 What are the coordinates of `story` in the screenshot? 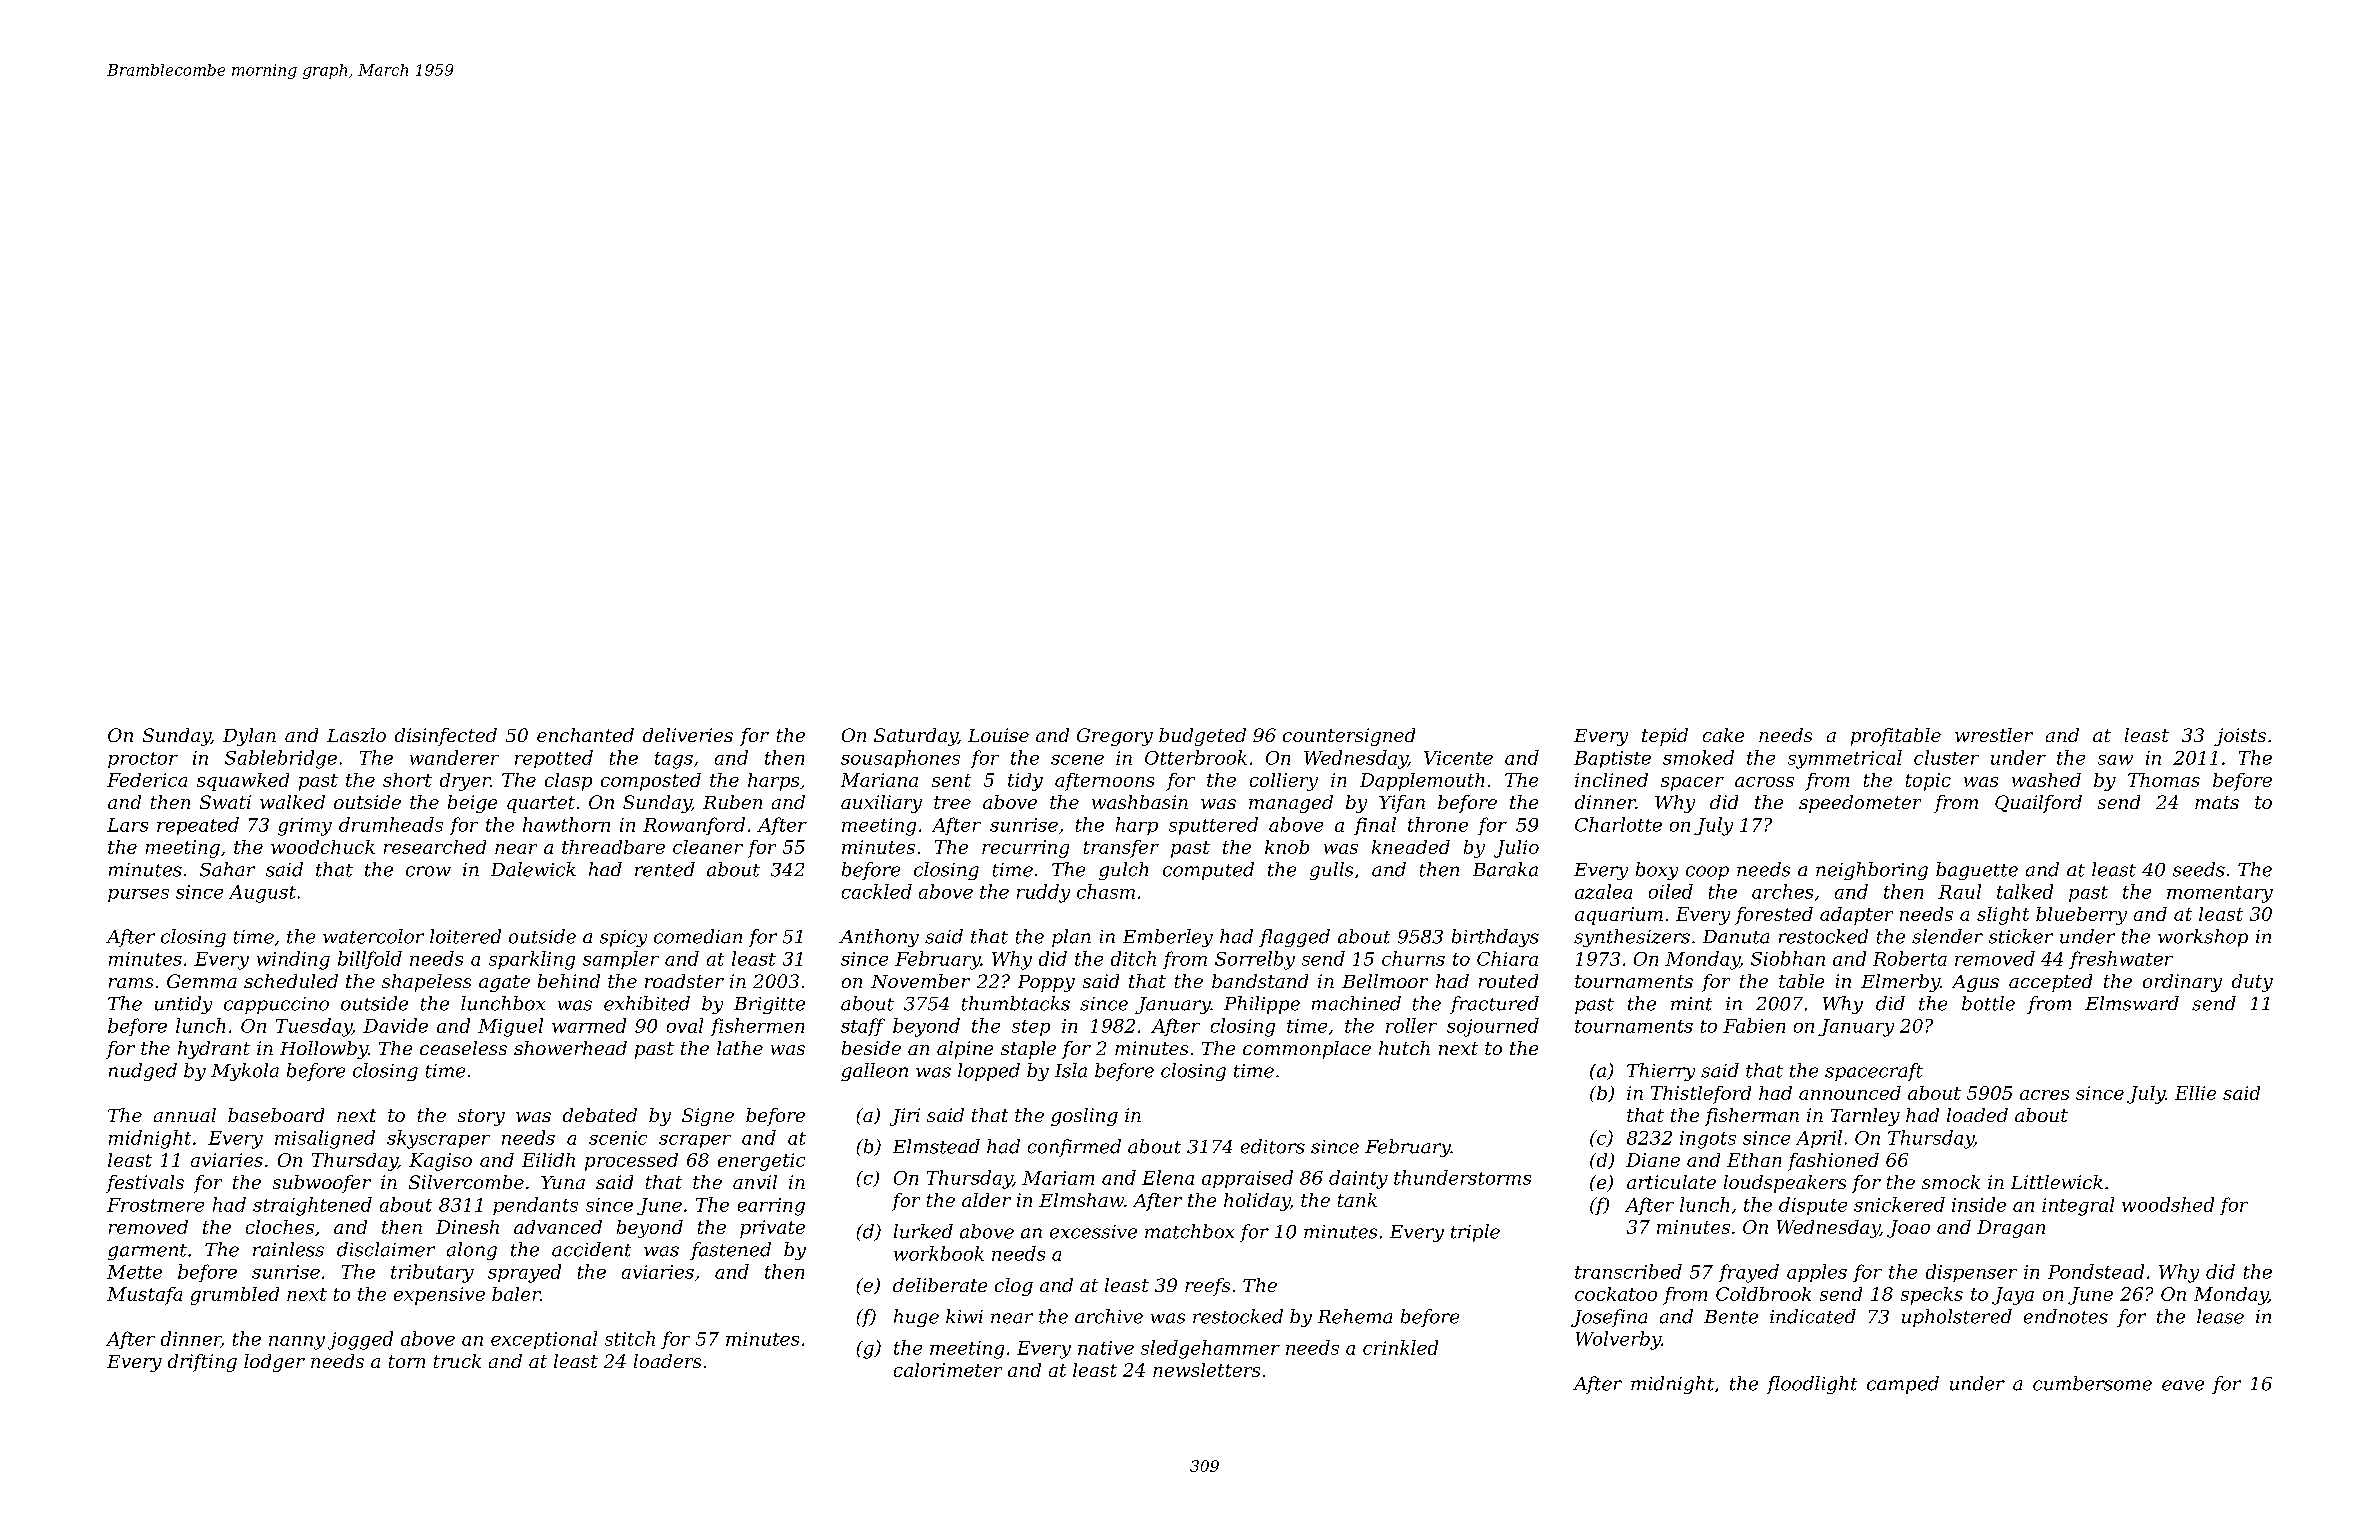 It's located at (481, 1117).
